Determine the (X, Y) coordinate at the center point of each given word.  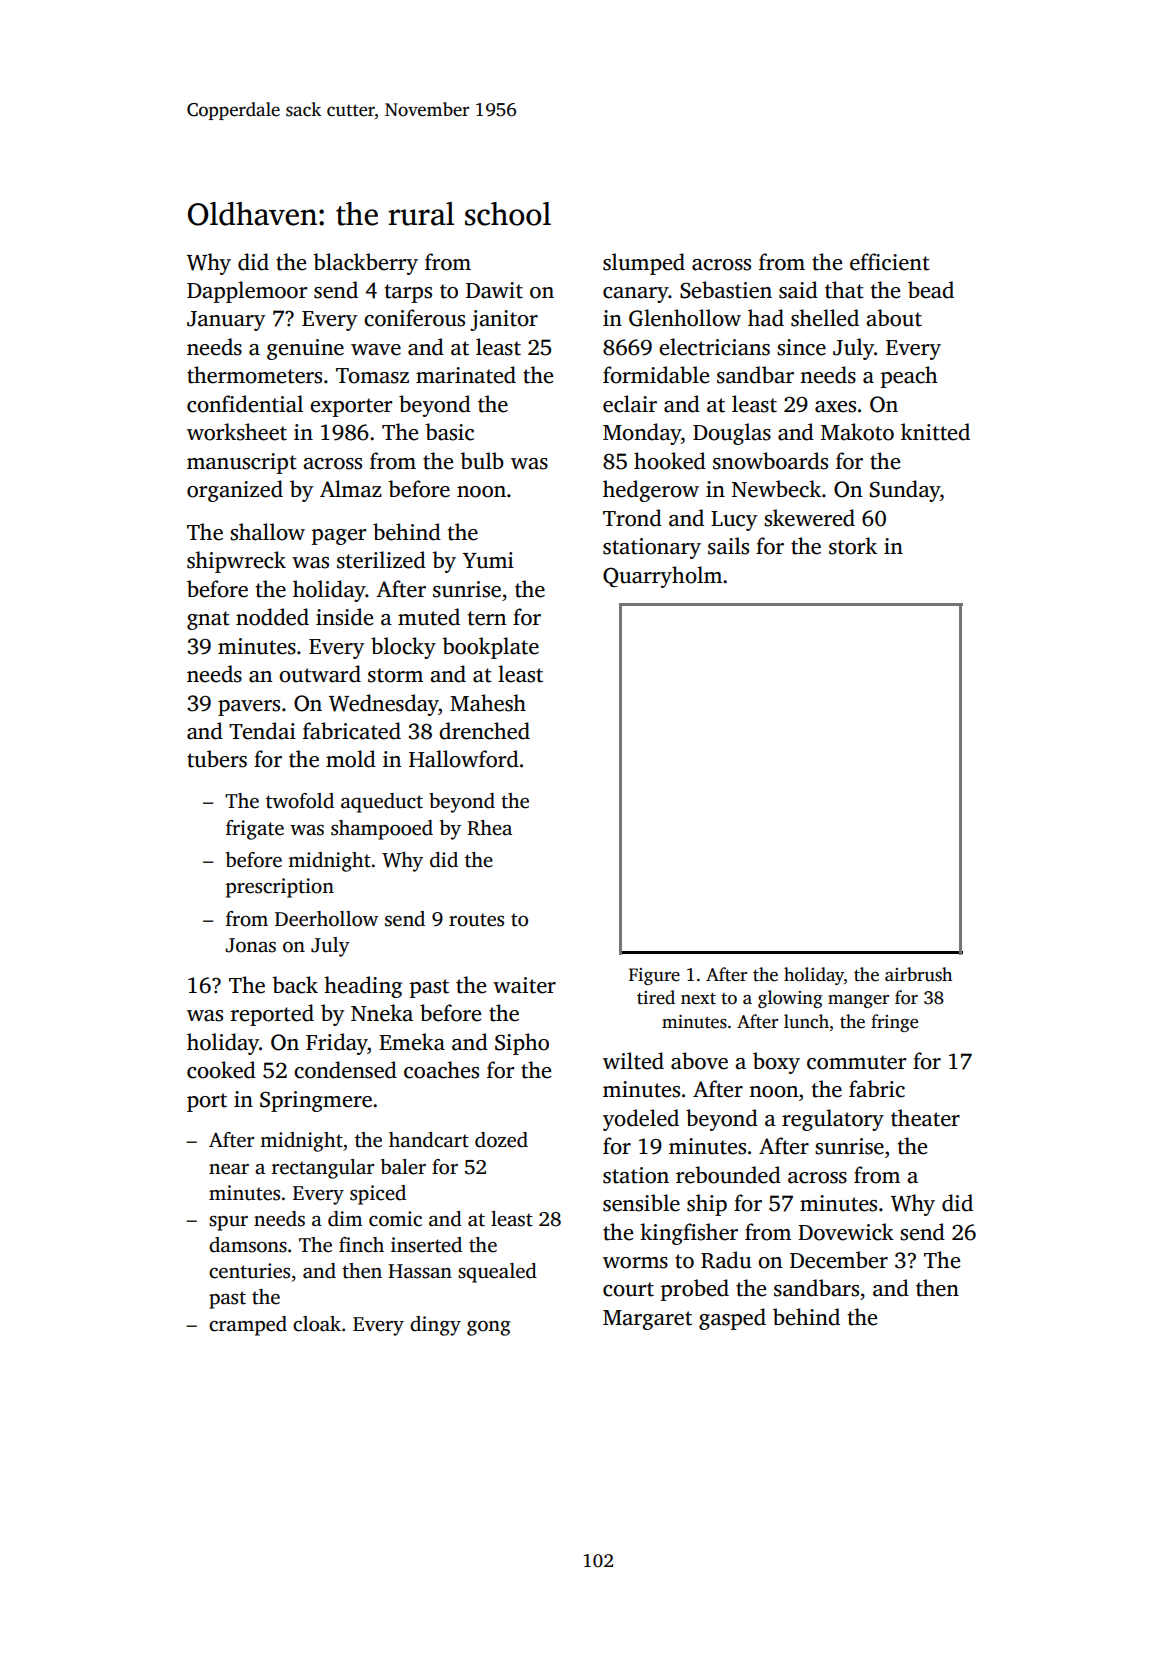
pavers (249, 708)
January (226, 321)
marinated (466, 375)
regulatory (833, 1120)
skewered (809, 518)
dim (345, 1219)
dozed (501, 1140)
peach (909, 377)
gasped (732, 1319)
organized (235, 491)
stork (853, 546)
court (628, 1289)
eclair (630, 404)
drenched (484, 731)
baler (403, 1167)
